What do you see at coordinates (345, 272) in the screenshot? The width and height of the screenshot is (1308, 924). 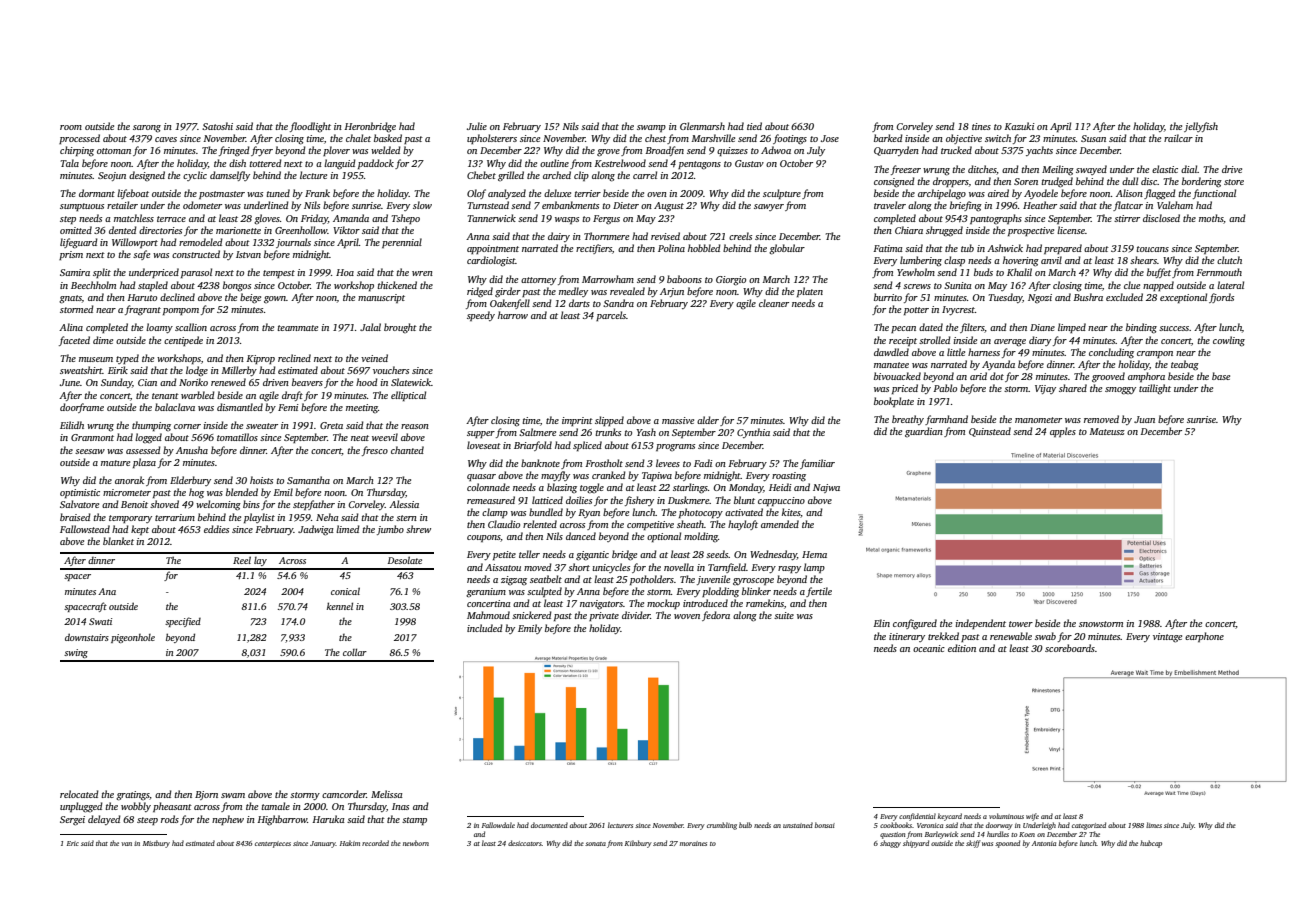 I see `Hoa` at bounding box center [345, 272].
